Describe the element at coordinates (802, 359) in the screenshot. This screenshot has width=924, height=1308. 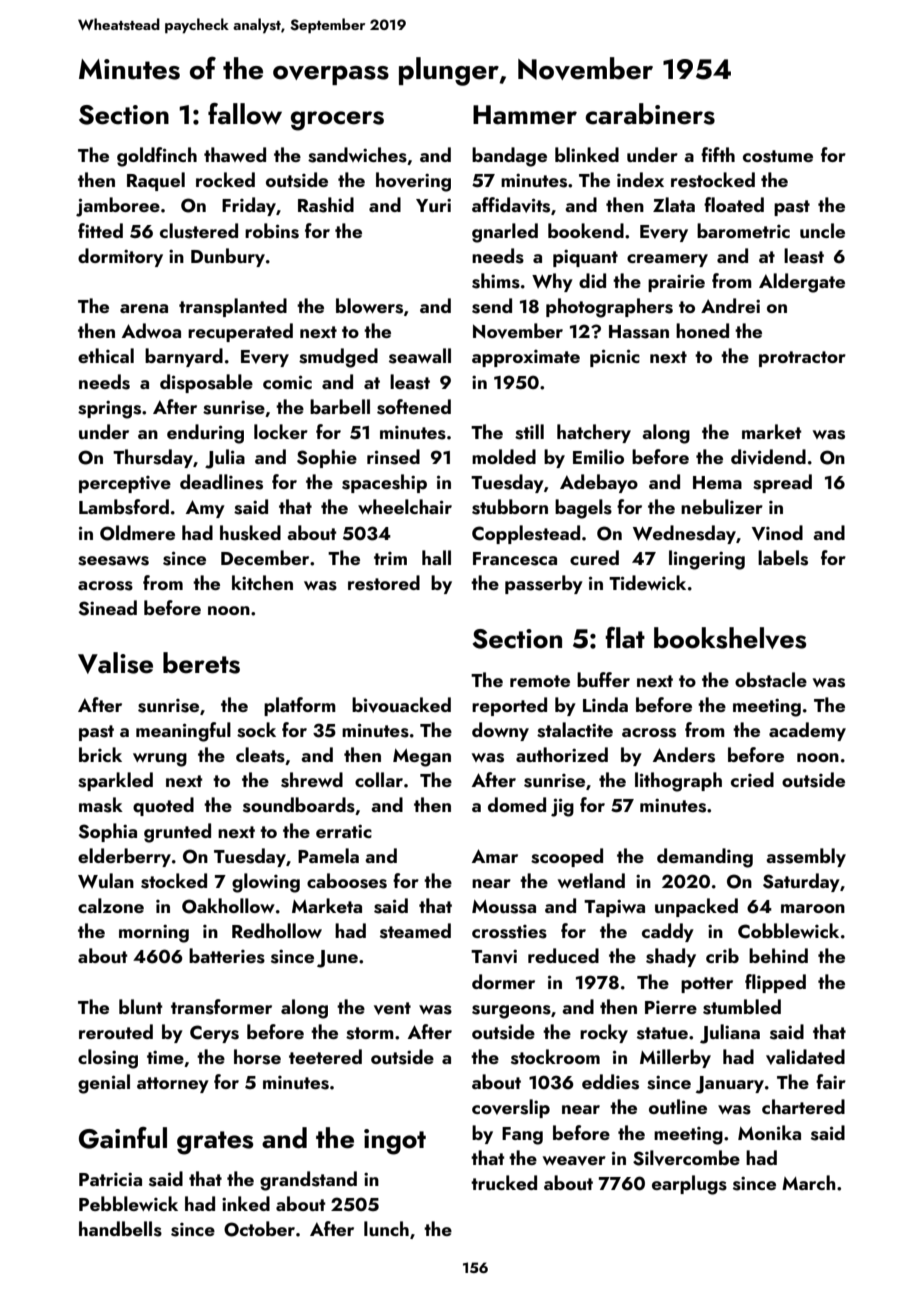
I see `protractor` at that location.
